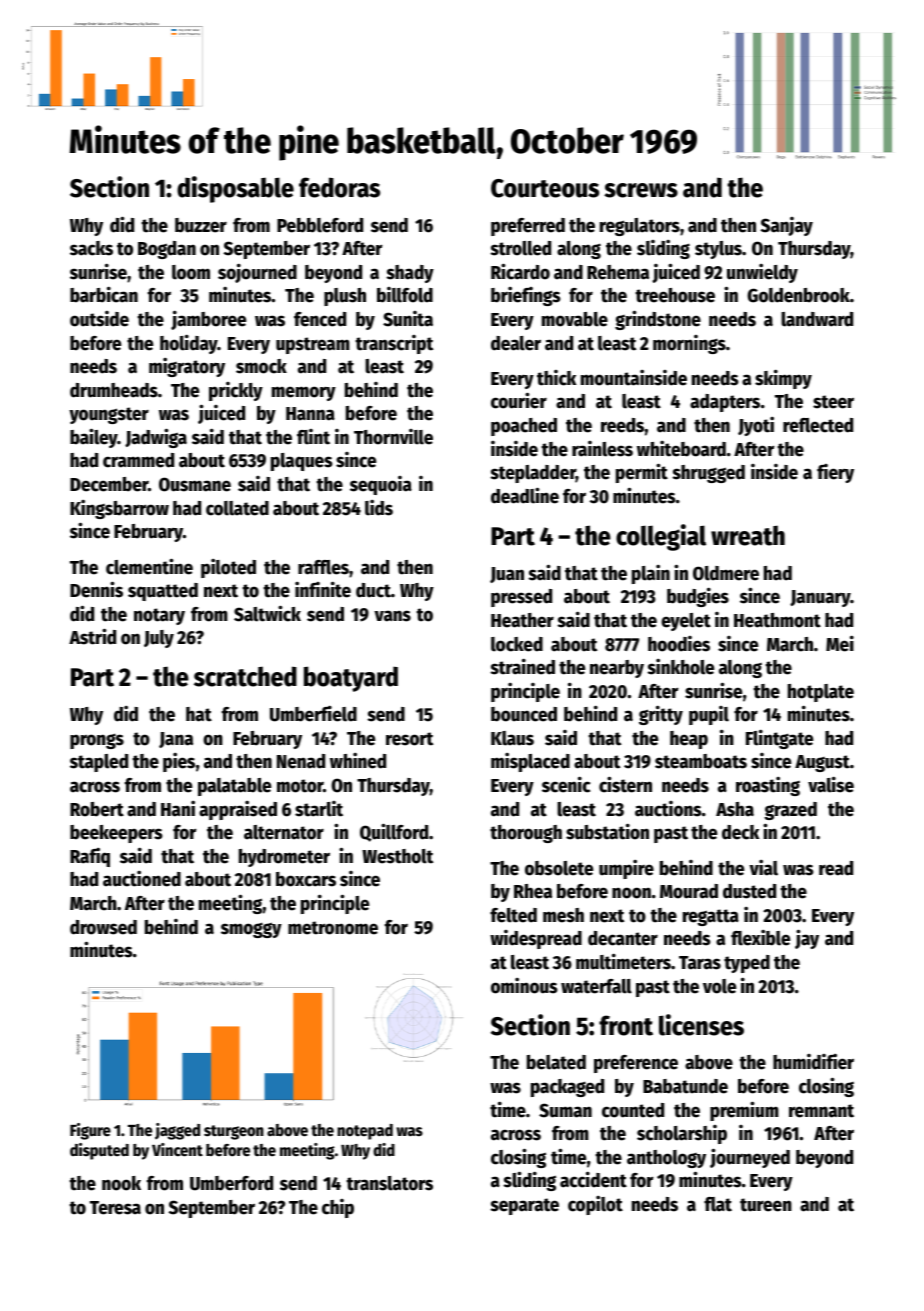 Image resolution: width=924 pixels, height=1311 pixels. I want to click on grazed, so click(790, 811).
